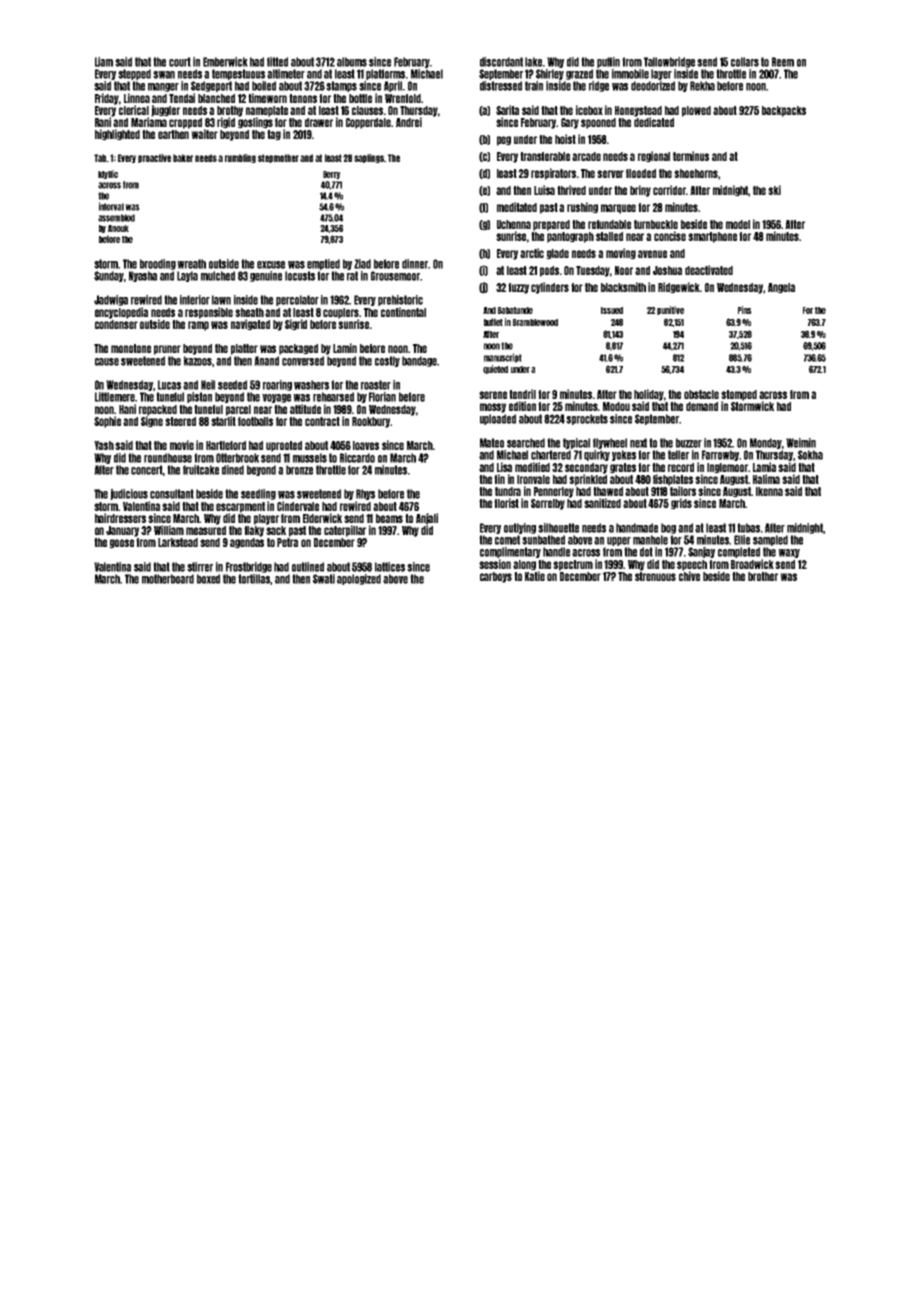 Image resolution: width=924 pixels, height=1308 pixels. Describe the element at coordinates (274, 135) in the image. I see `tag` at that location.
